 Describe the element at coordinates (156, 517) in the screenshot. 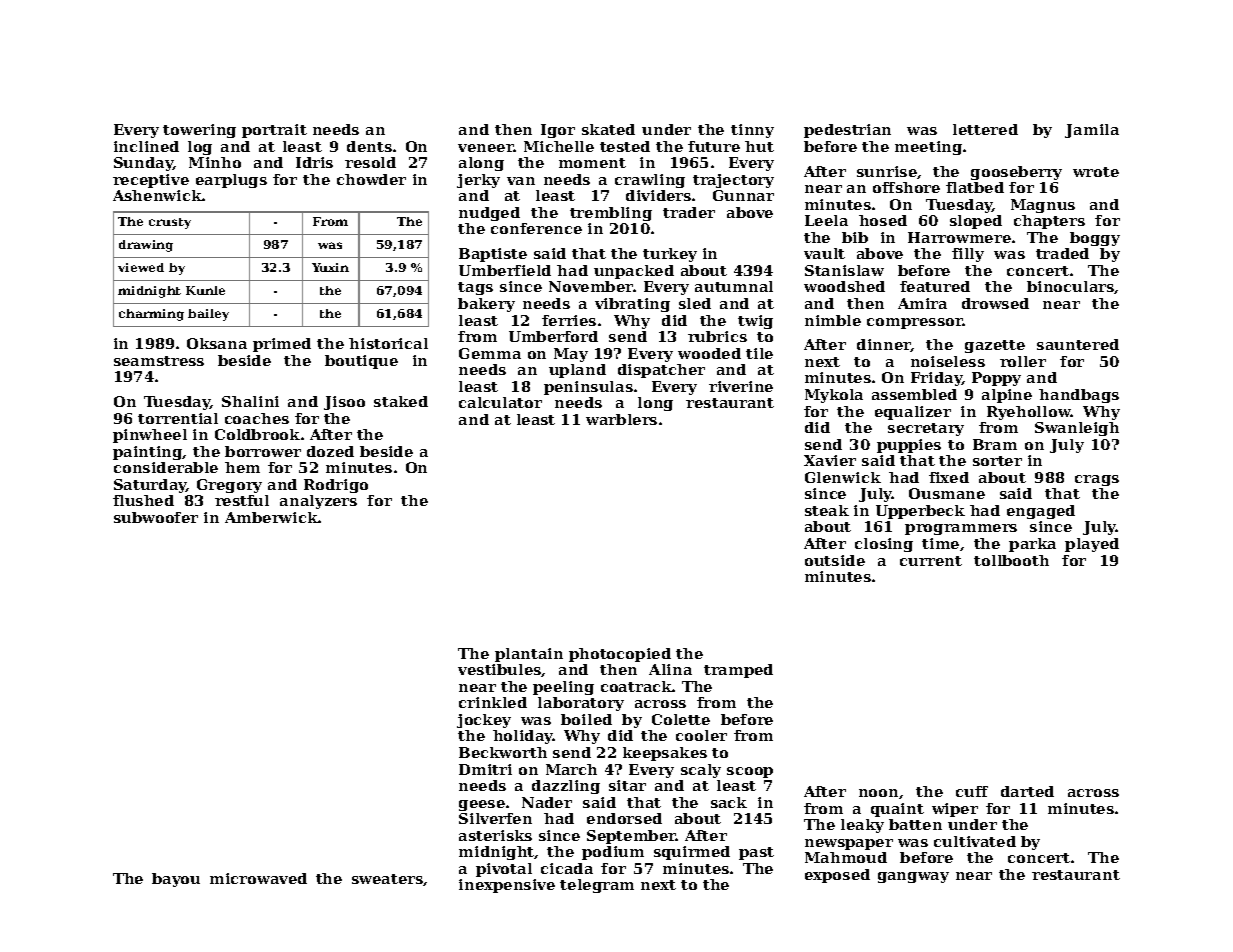

I see `subwoofer` at that location.
